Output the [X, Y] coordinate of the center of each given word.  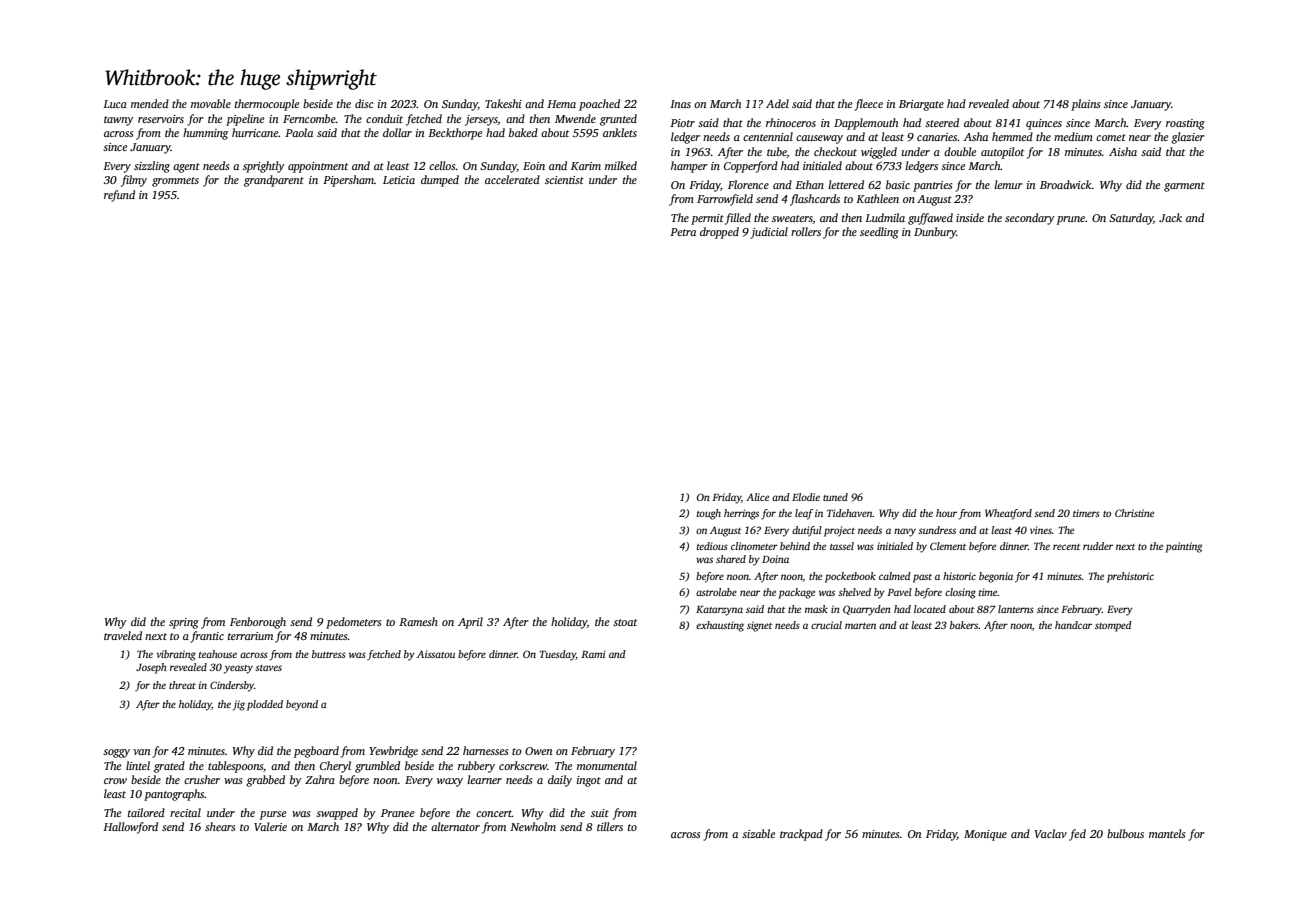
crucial [826, 625]
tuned [835, 497]
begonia [996, 577]
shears [220, 826]
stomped [1113, 626]
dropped [719, 233]
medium [1073, 136]
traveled [123, 635]
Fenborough [258, 623]
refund [119, 196]
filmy [134, 181]
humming [205, 134]
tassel [842, 546]
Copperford [751, 167]
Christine [1134, 513]
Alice [757, 497]
